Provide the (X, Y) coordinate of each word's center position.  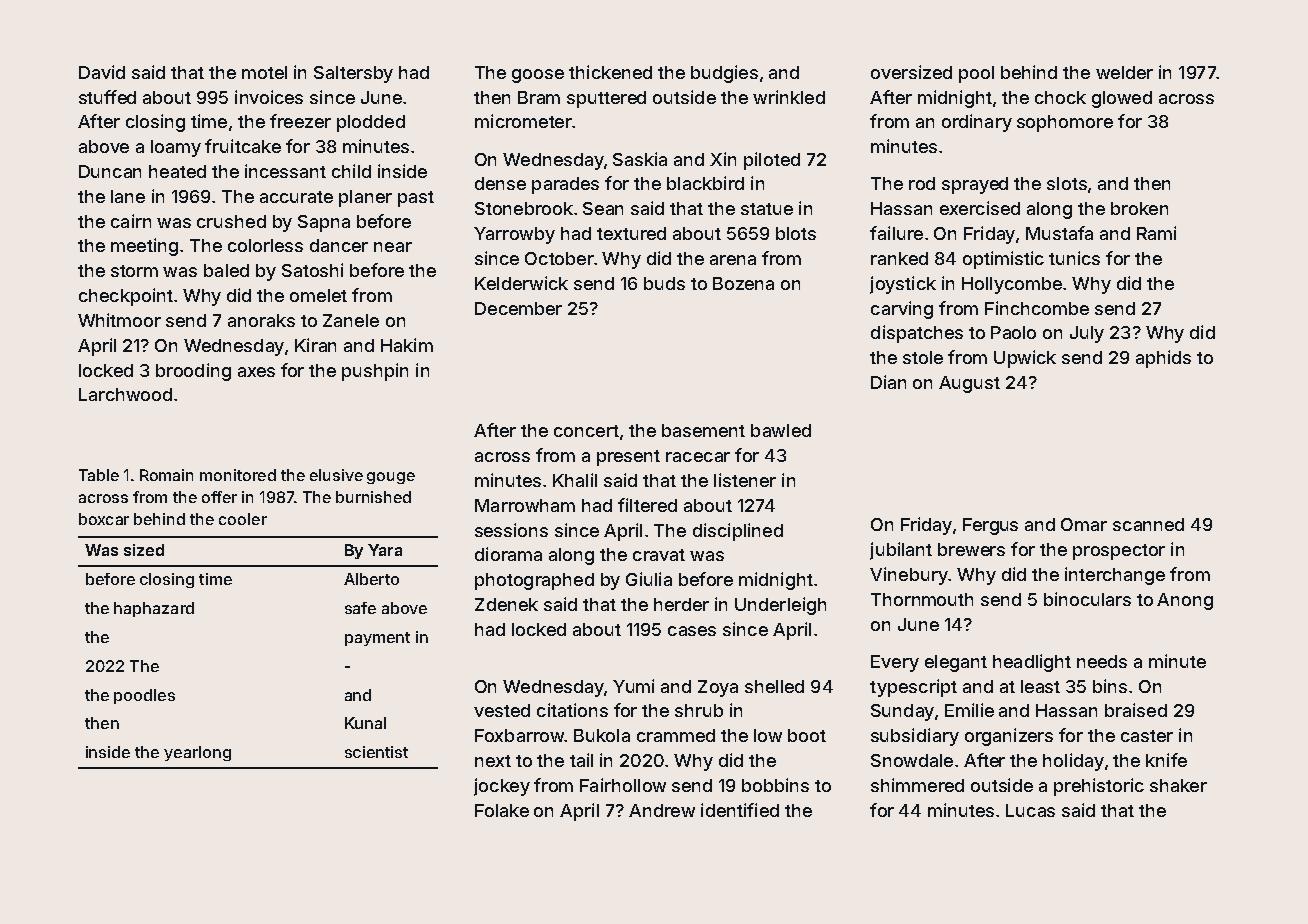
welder (1124, 72)
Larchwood (125, 394)
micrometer (523, 121)
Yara (385, 550)
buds (664, 283)
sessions (511, 530)
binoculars (1087, 599)
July (1087, 334)
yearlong (197, 753)
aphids (1163, 359)
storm (134, 271)
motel (264, 72)
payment (377, 639)
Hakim (407, 345)
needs (1102, 661)
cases (692, 631)
